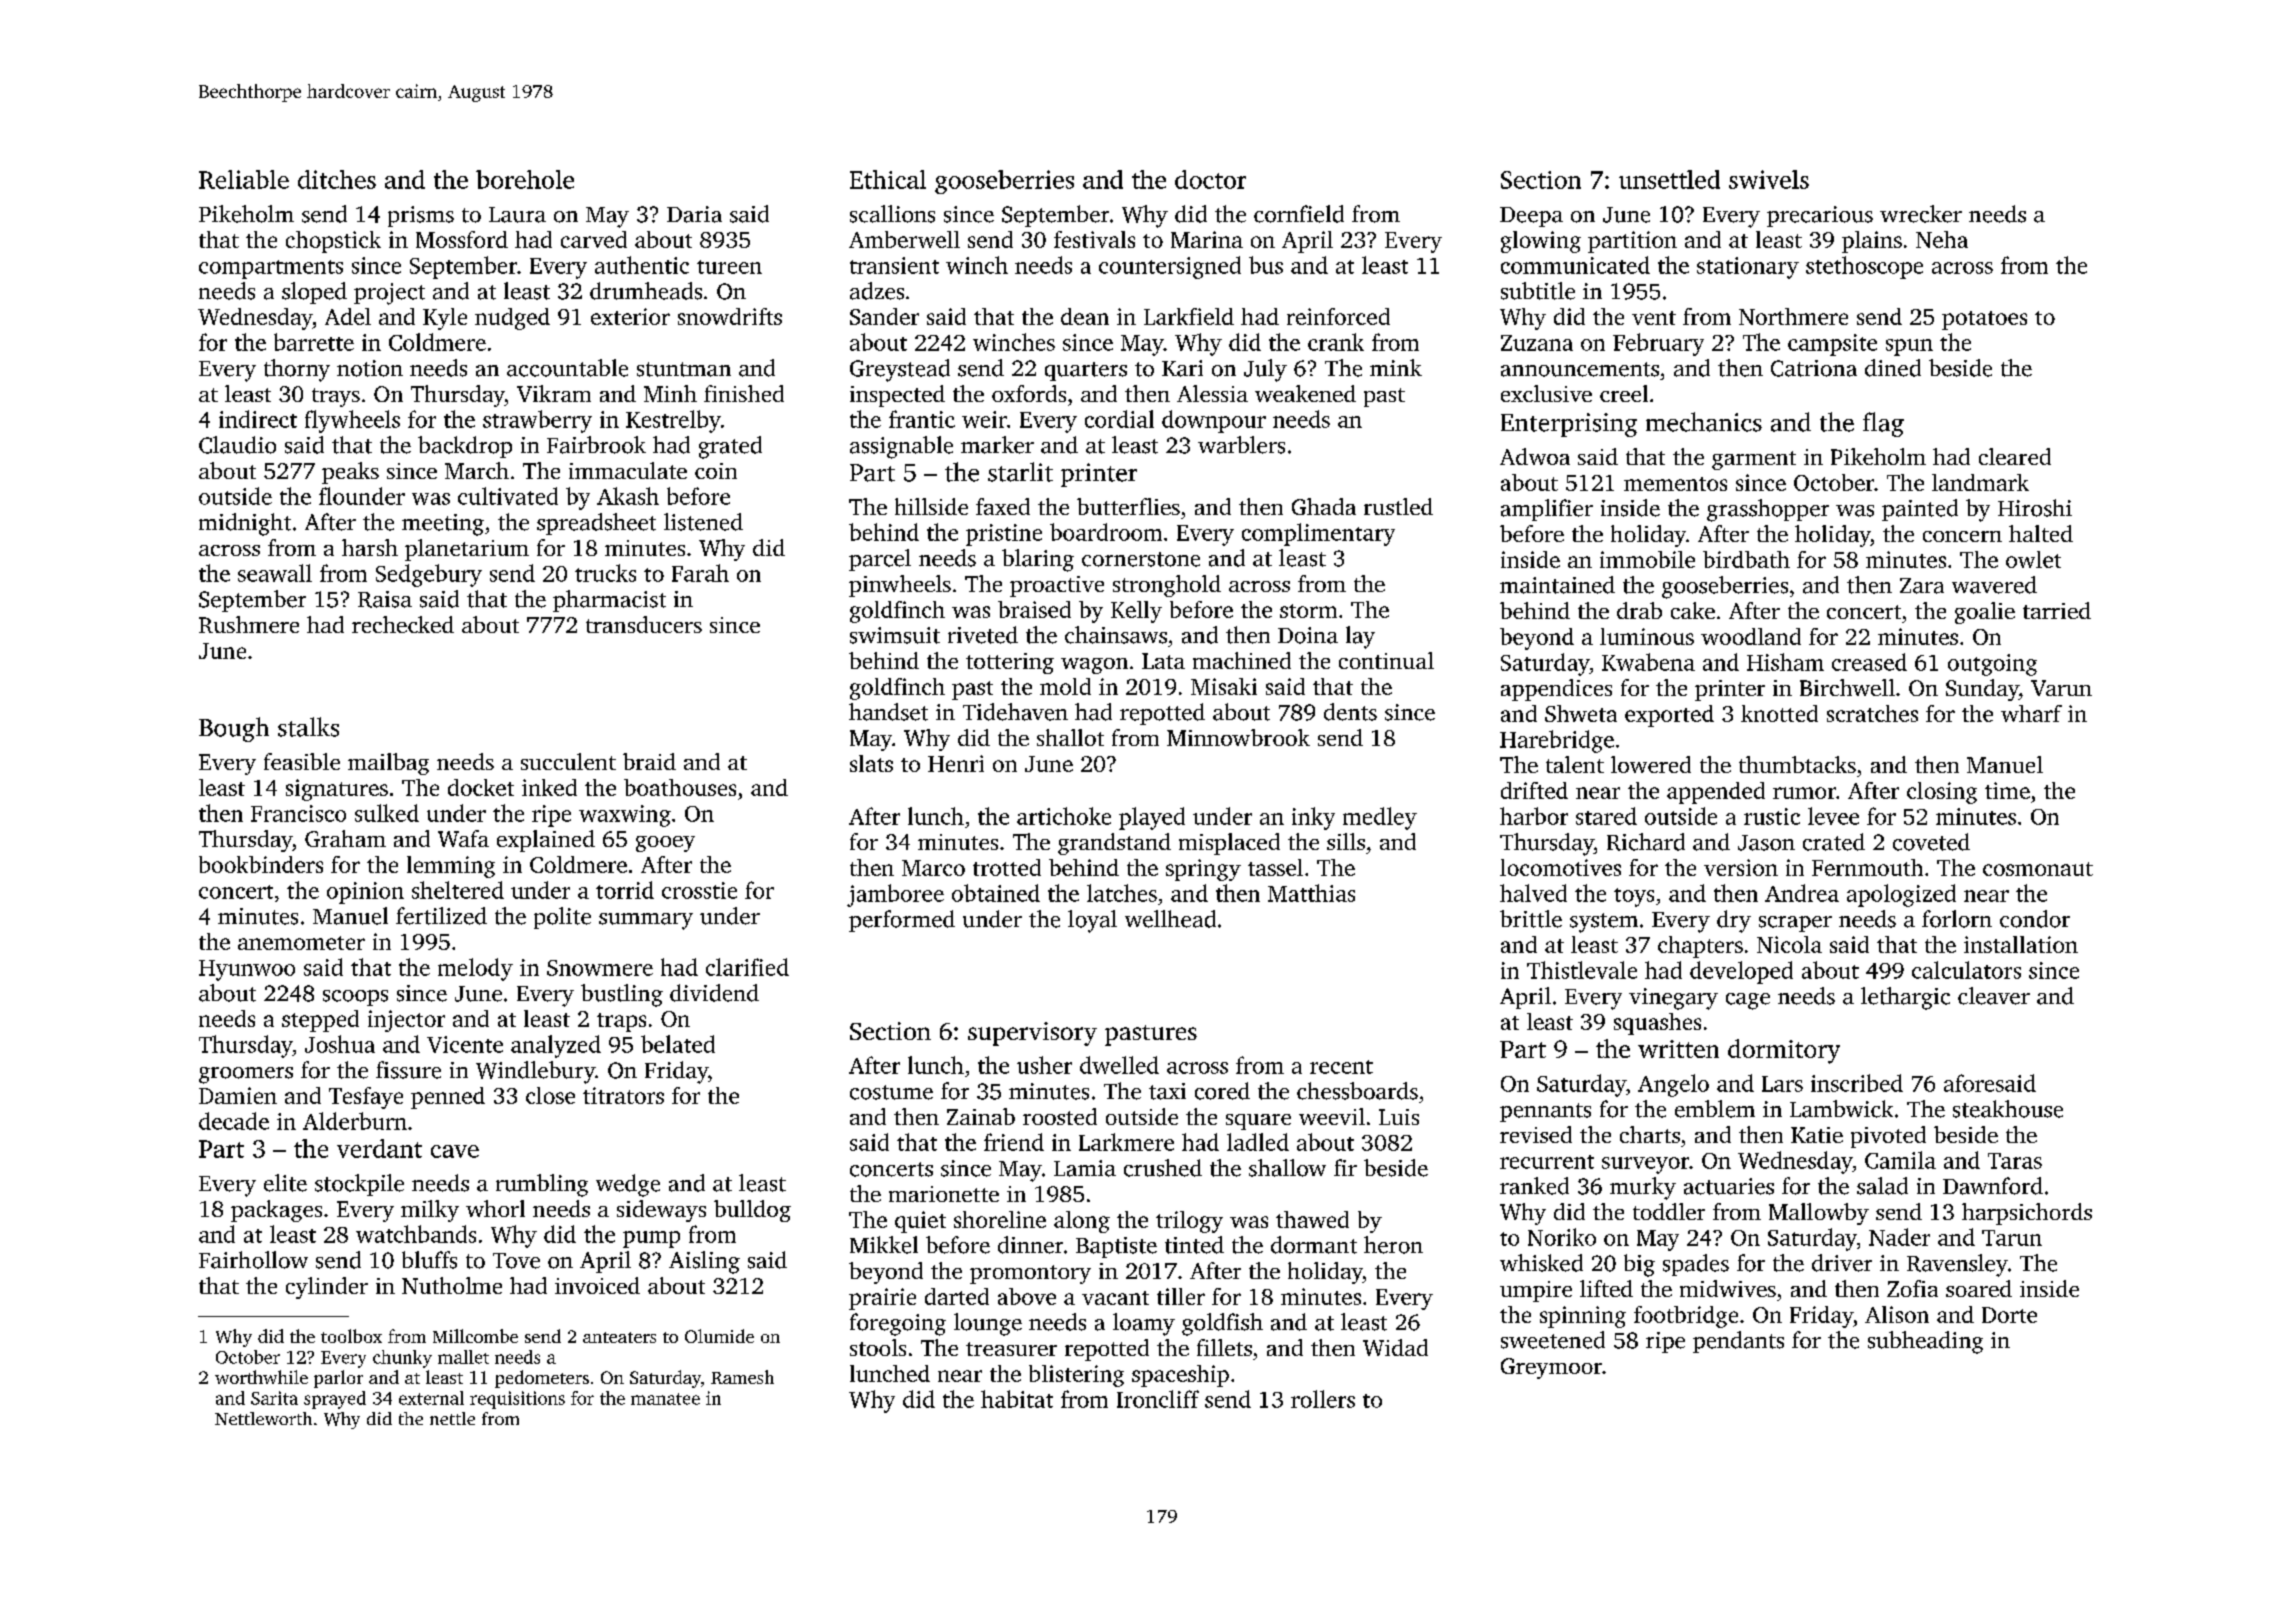 The height and width of the screenshot is (1620, 2292). Describe the element at coordinates (1582, 970) in the screenshot. I see `Thistlevale` at that location.
